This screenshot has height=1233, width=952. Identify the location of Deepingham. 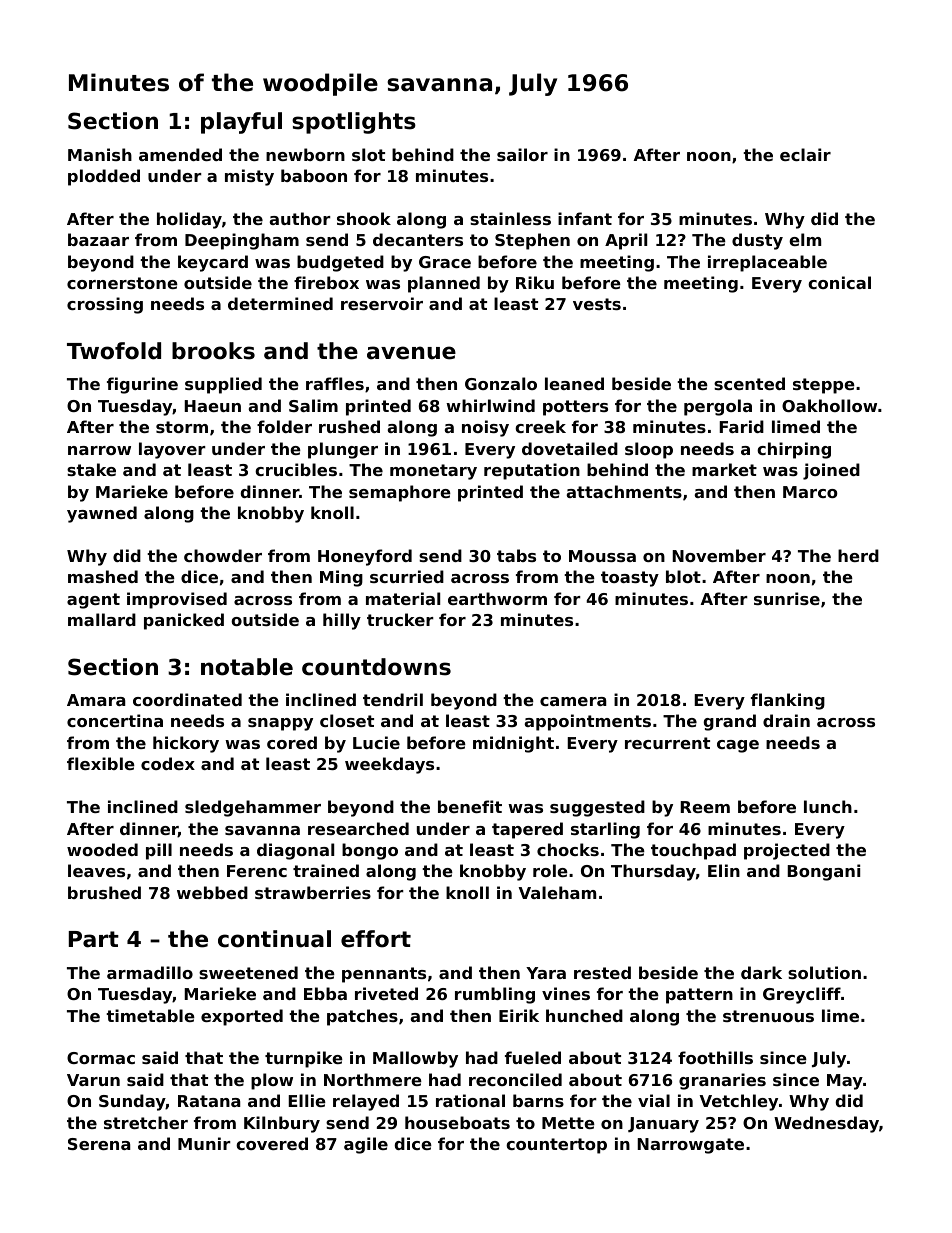
(242, 241).
